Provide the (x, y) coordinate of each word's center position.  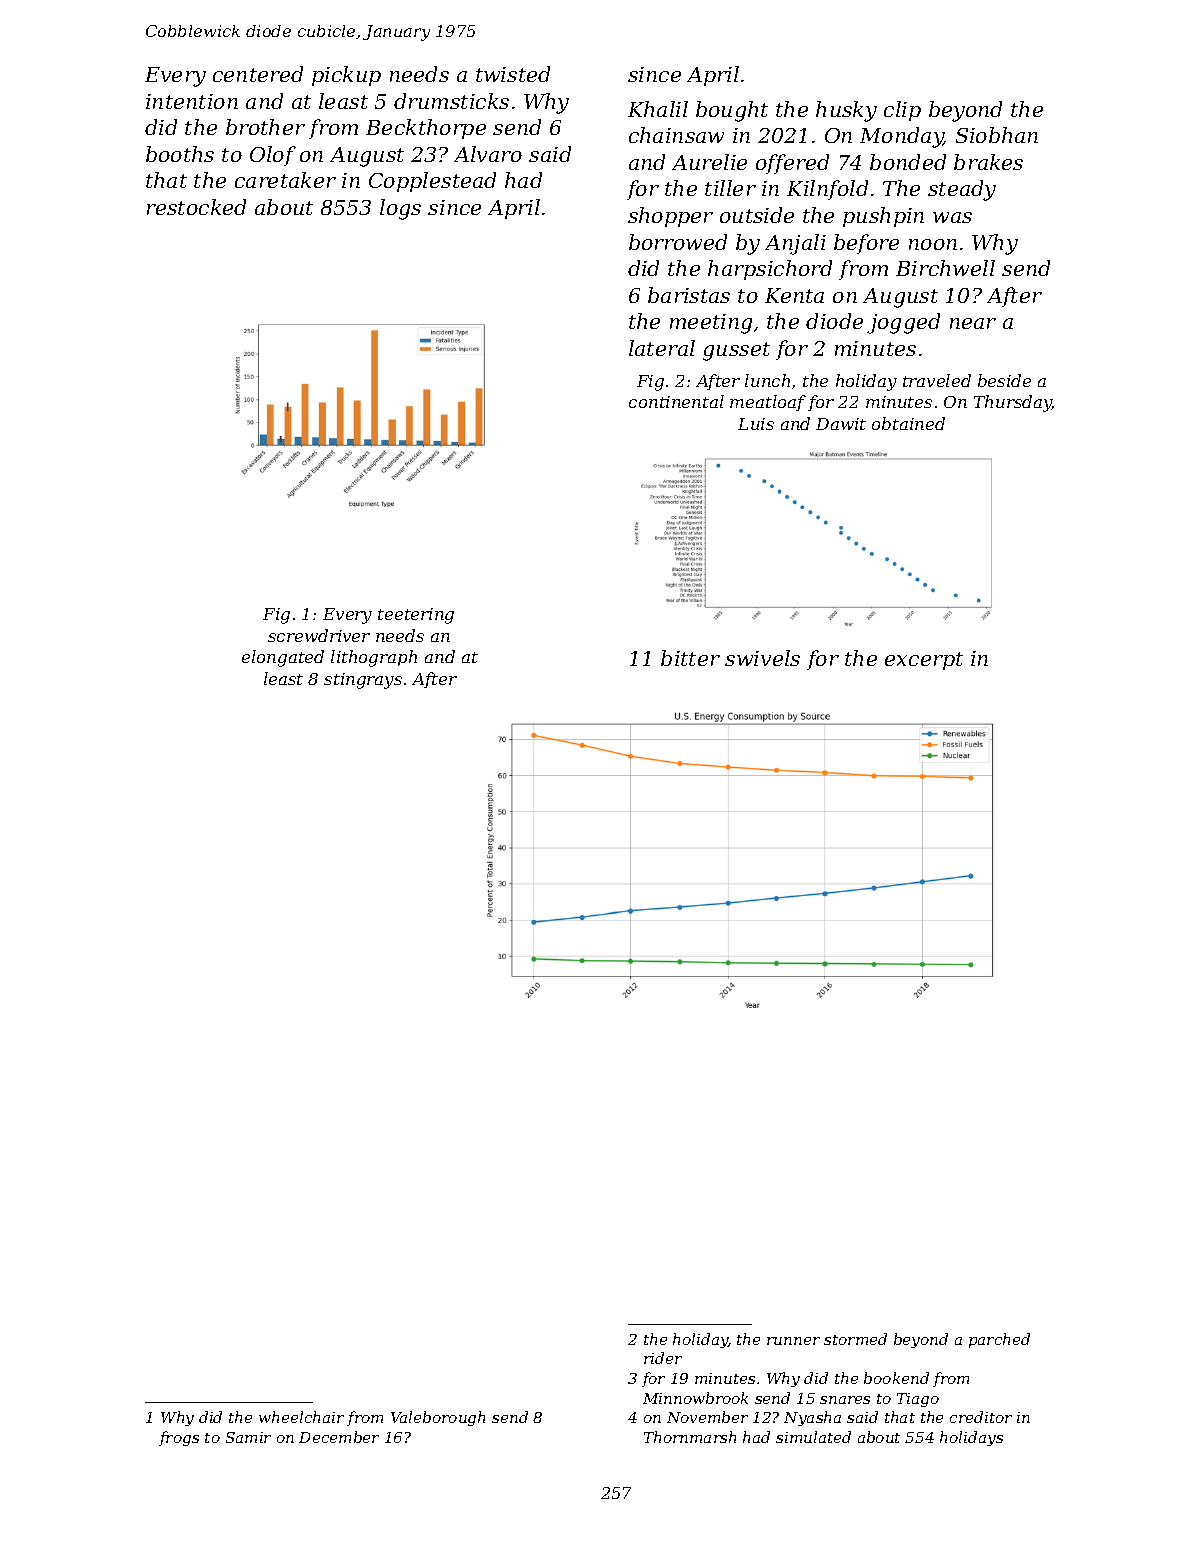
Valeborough (438, 1418)
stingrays (363, 681)
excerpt (924, 661)
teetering (416, 616)
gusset (736, 351)
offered (792, 164)
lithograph (374, 658)
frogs (179, 1438)
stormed (855, 1339)
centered (258, 74)
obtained (908, 423)
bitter (690, 658)
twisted (513, 74)
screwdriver (319, 635)
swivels (762, 658)
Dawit (841, 424)
